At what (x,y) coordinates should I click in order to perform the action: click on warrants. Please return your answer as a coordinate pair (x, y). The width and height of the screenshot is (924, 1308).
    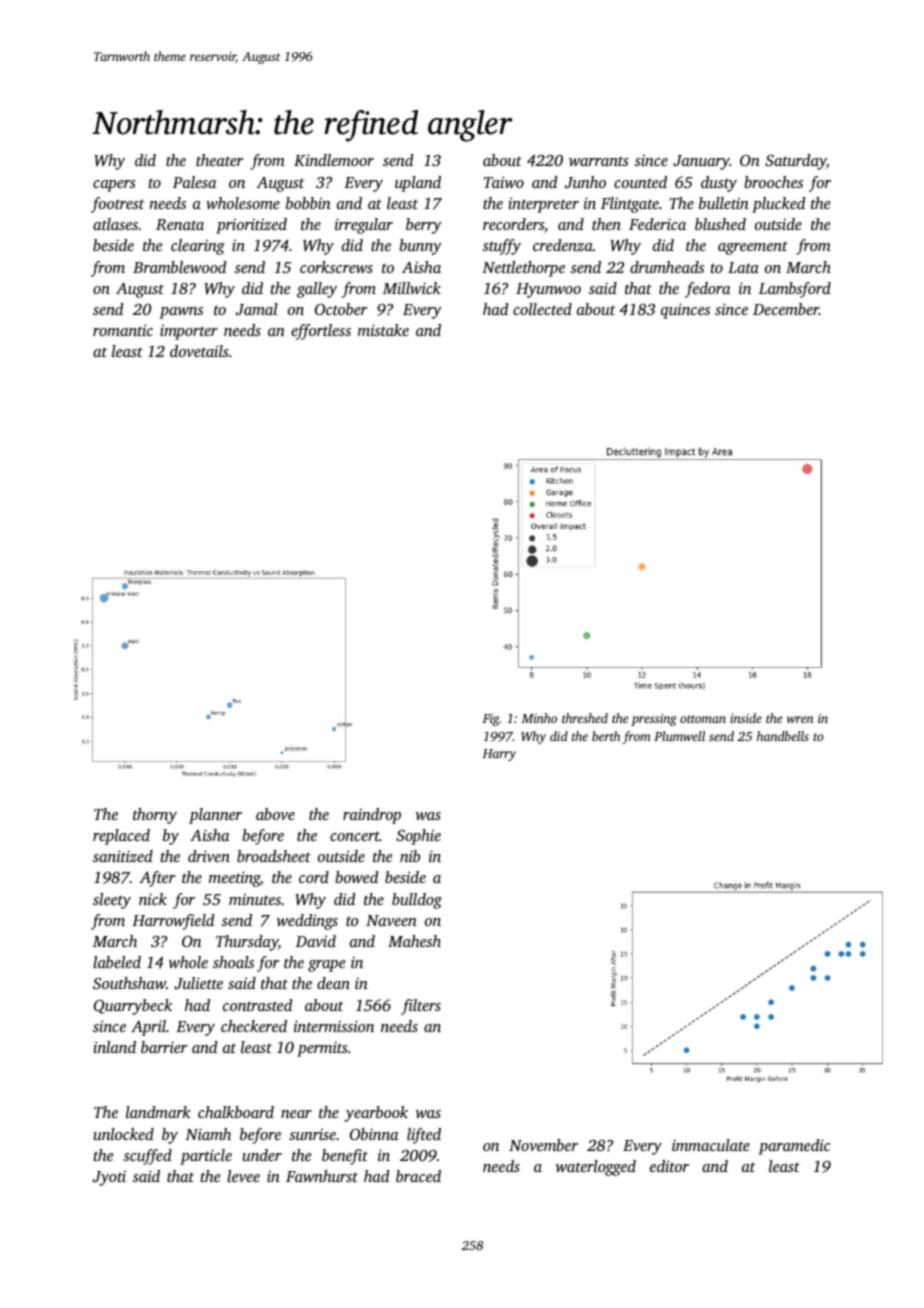
    Looking at the image, I should click on (598, 161).
